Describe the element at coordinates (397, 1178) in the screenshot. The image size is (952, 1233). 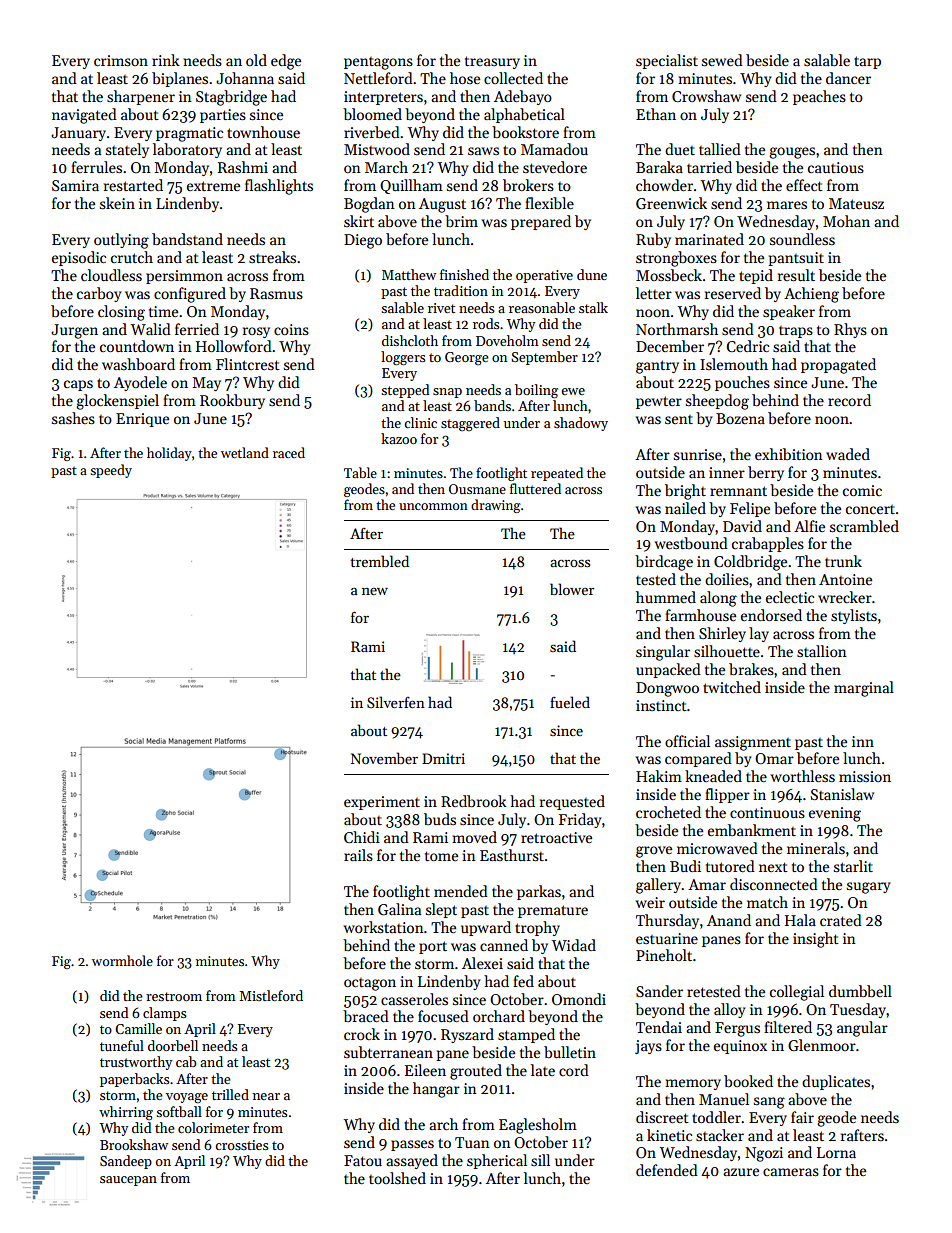
I see `toolshed` at that location.
